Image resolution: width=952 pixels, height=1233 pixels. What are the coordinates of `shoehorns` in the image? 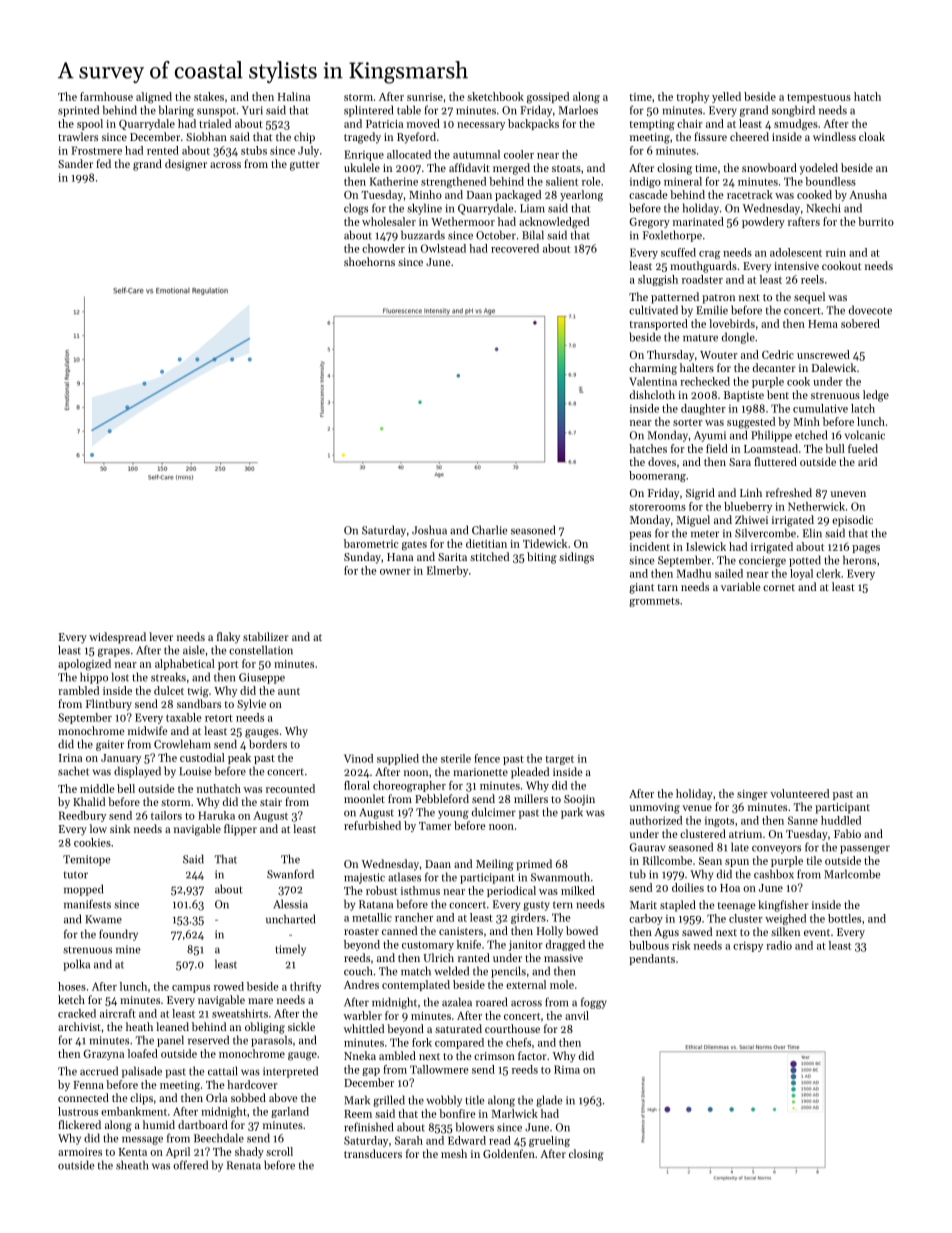 It's located at (369, 261).
